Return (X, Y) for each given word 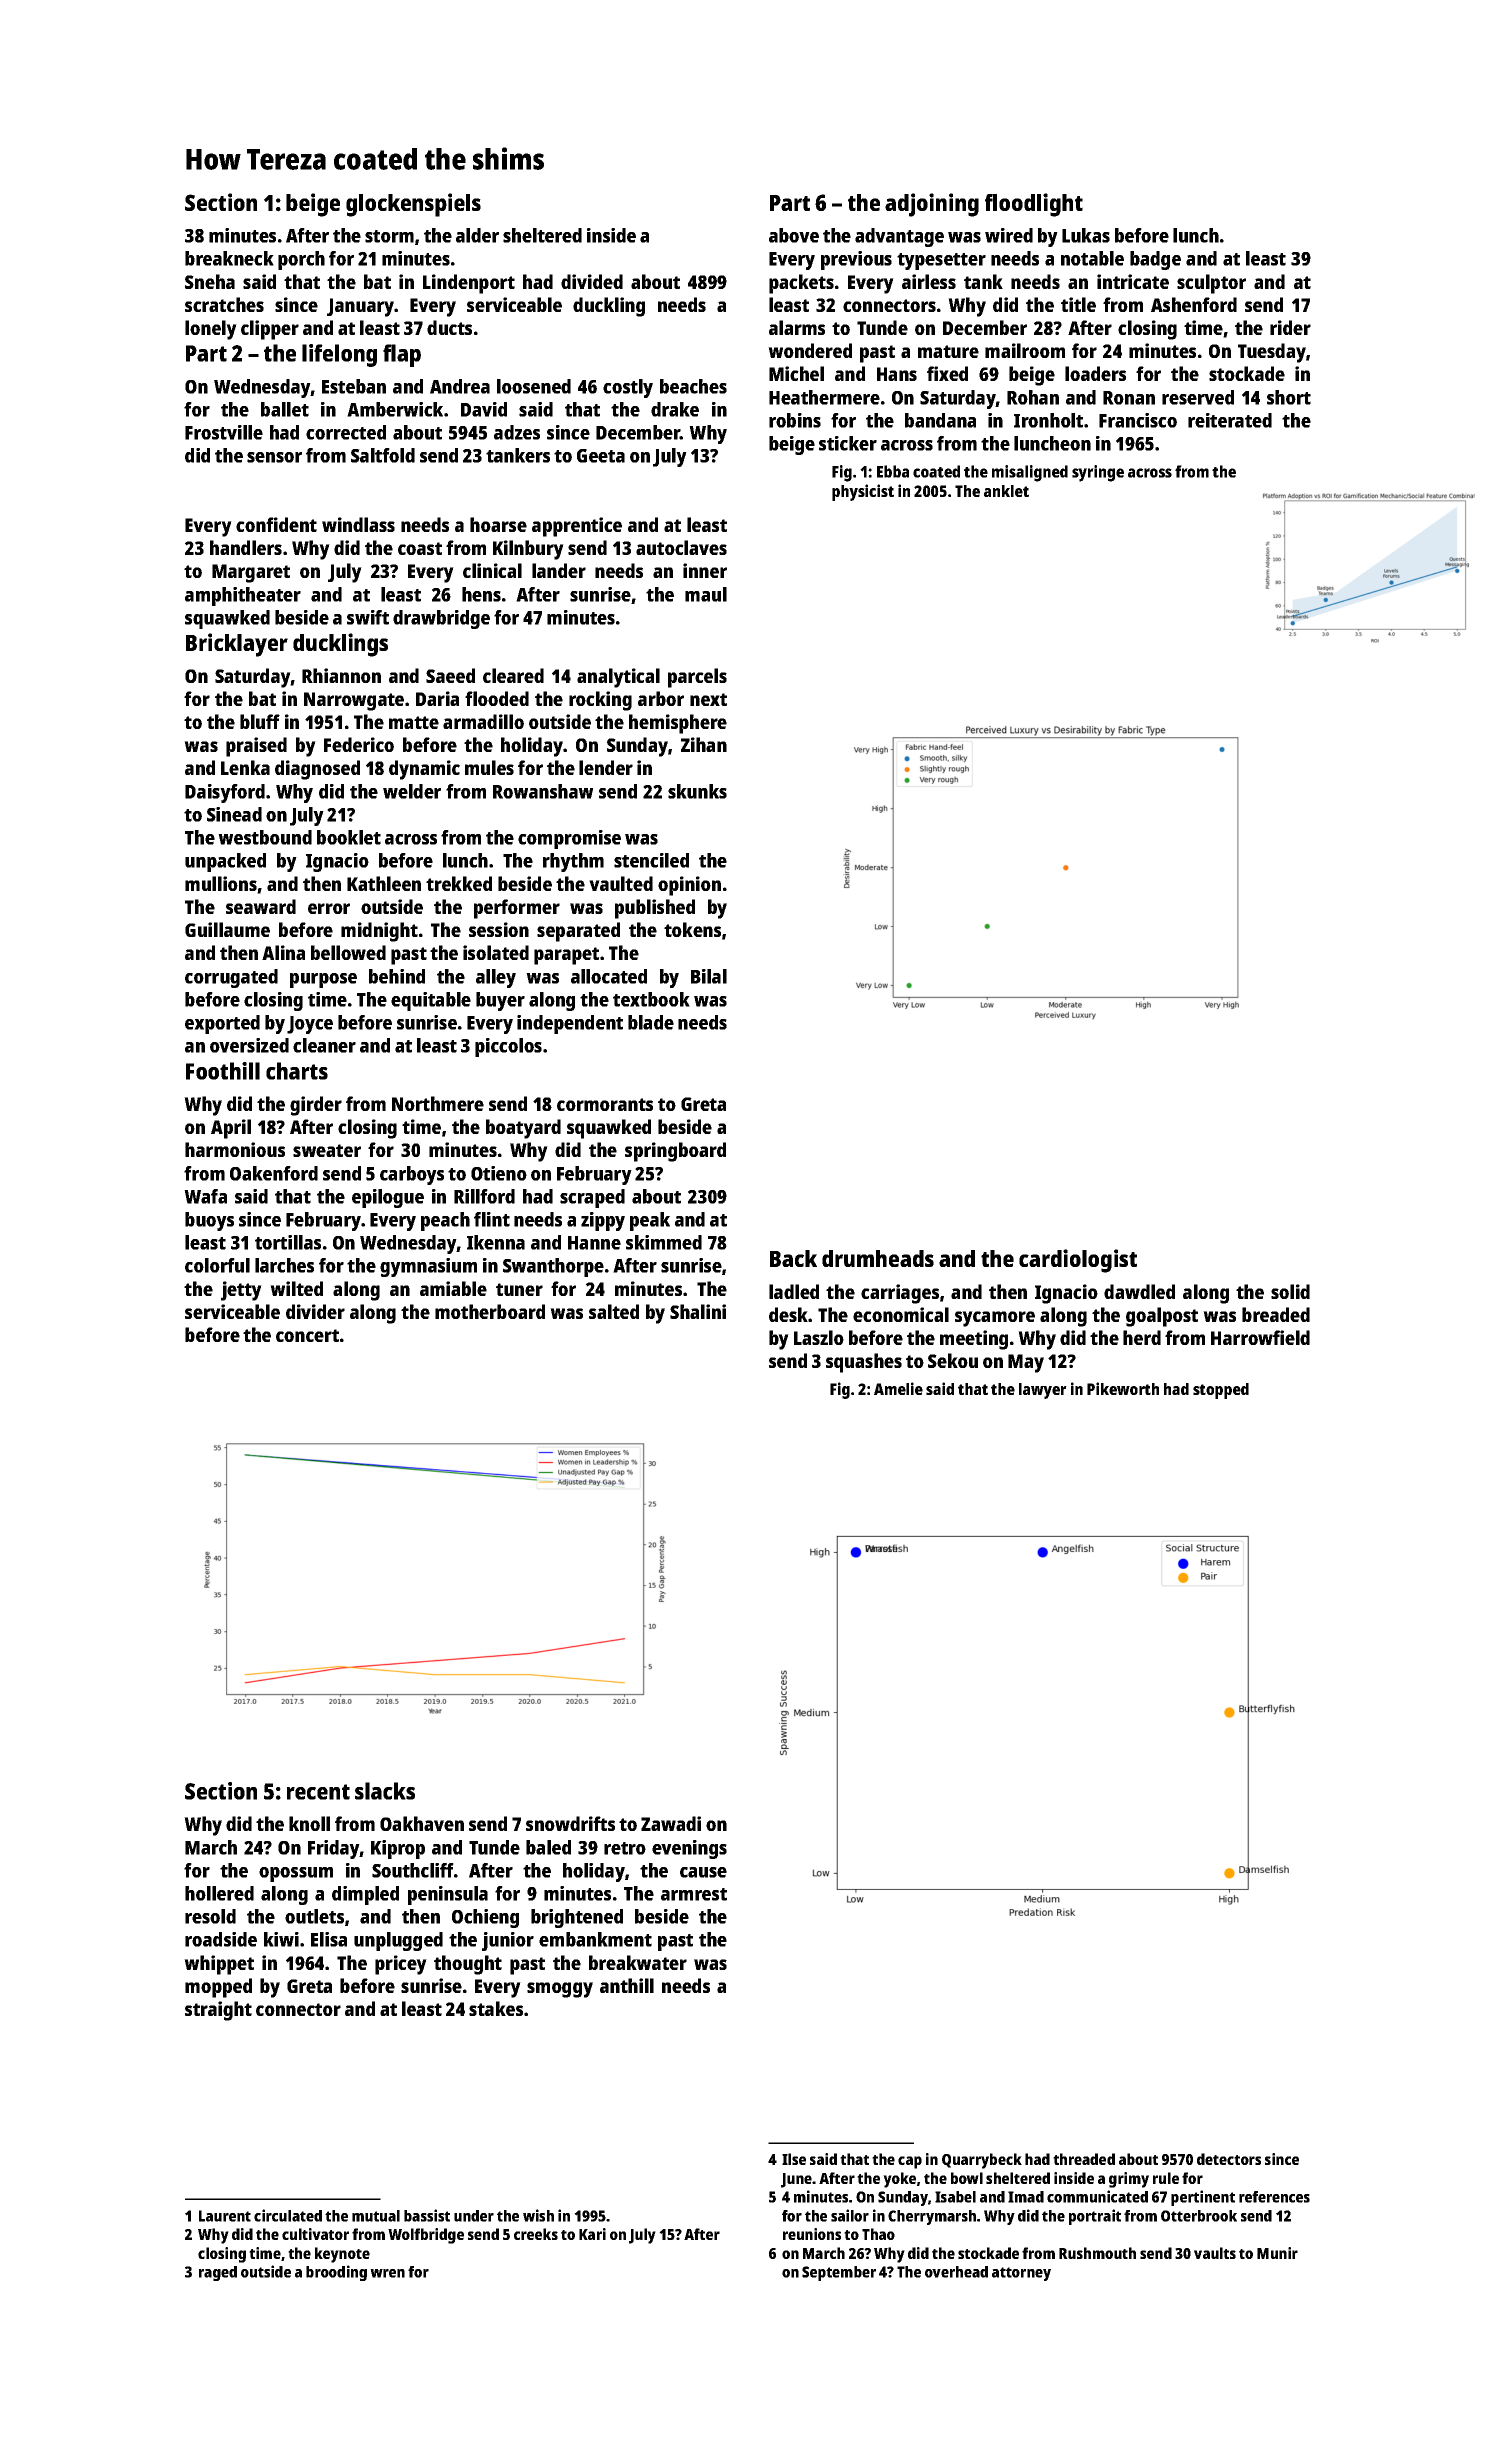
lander (559, 570)
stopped (1221, 1391)
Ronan (1129, 398)
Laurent (225, 2216)
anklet (1006, 491)
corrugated (231, 978)
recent (318, 1792)
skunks (697, 791)
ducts (449, 327)
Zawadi (671, 1823)
